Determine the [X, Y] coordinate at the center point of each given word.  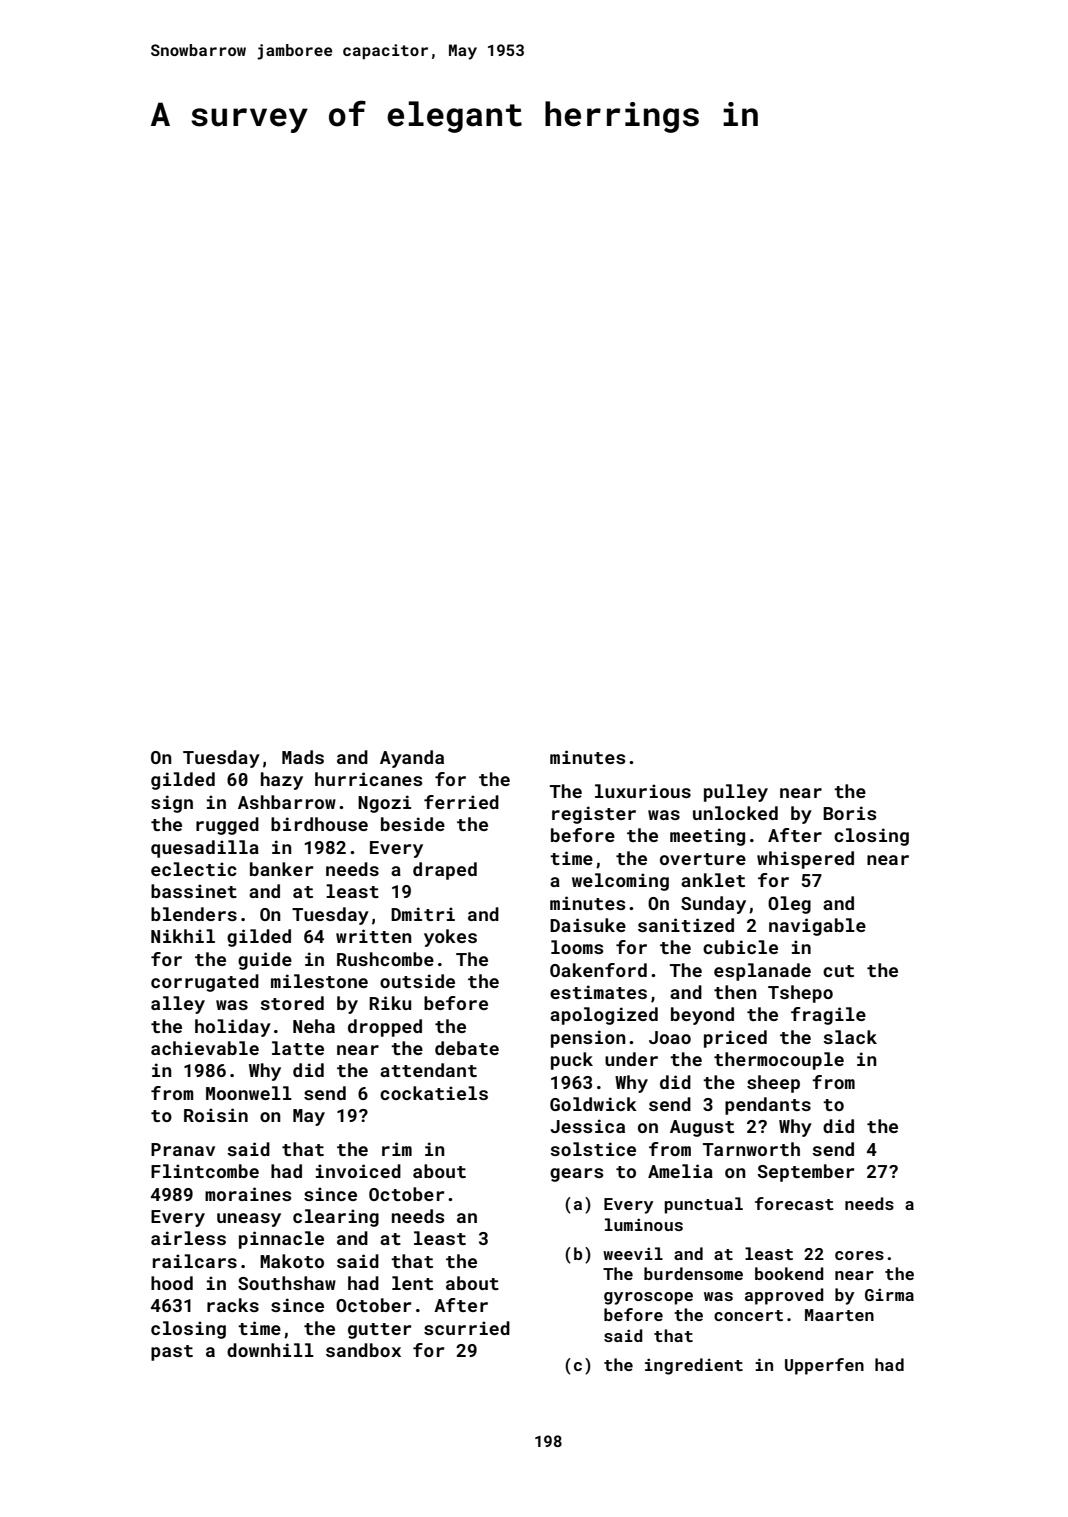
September [805, 1173]
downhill [270, 1350]
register [594, 815]
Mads [303, 757]
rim [397, 1149]
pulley [736, 793]
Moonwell [249, 1093]
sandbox [363, 1350]
